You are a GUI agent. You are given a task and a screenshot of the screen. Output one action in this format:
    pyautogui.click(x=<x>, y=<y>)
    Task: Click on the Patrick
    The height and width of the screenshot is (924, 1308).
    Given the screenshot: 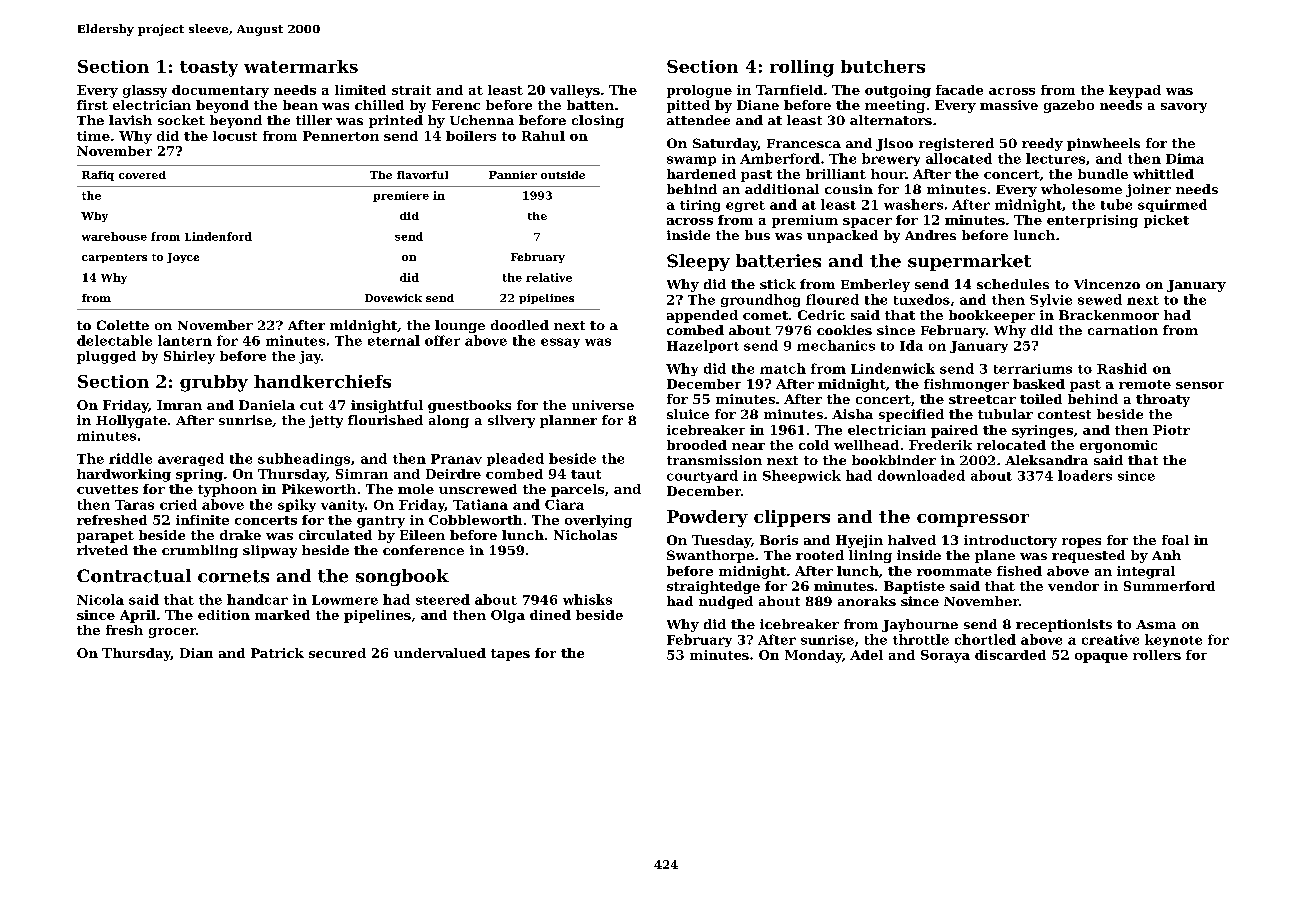 What is the action you would take?
    pyautogui.click(x=277, y=653)
